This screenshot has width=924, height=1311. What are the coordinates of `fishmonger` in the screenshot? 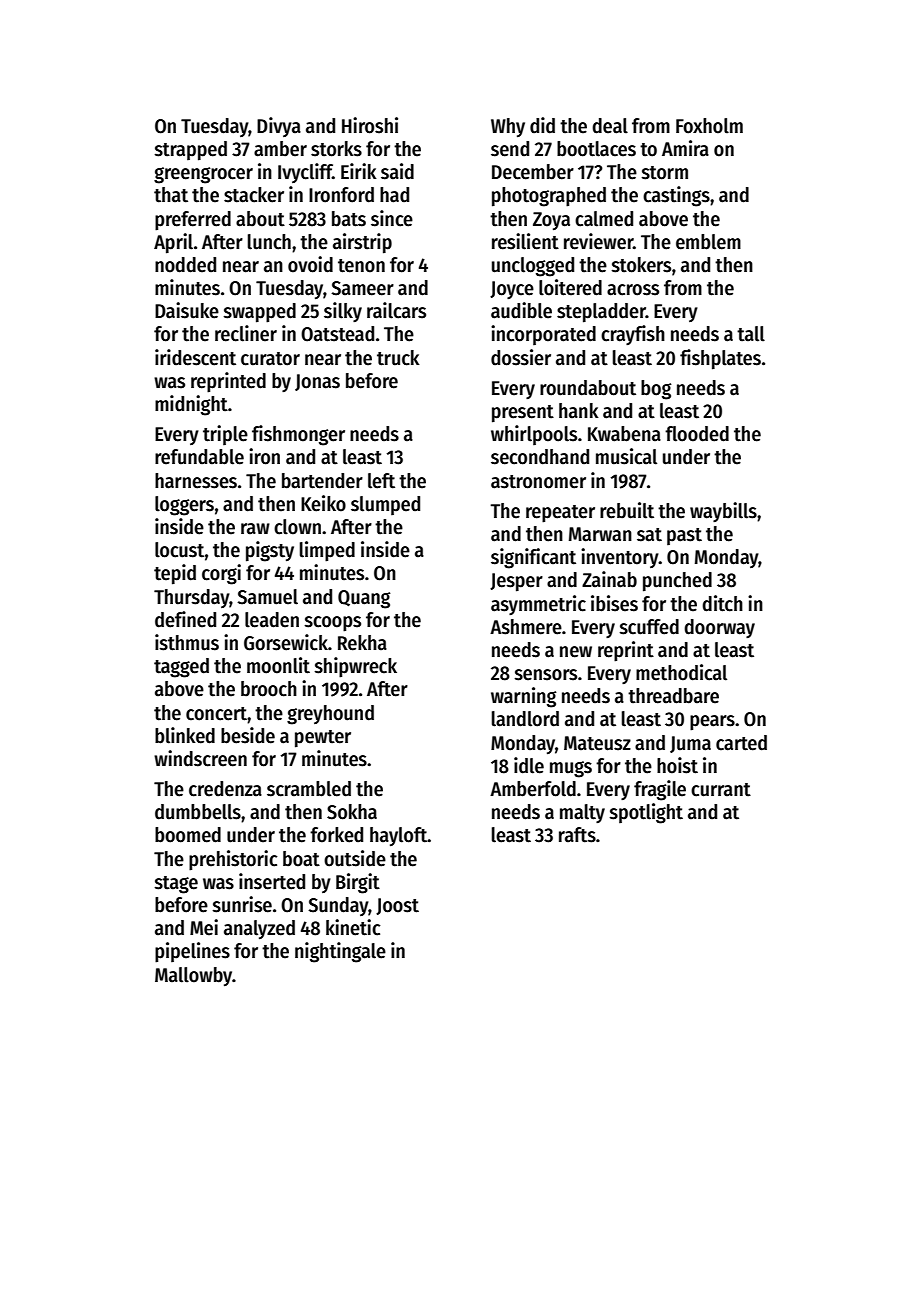 It's located at (298, 435).
